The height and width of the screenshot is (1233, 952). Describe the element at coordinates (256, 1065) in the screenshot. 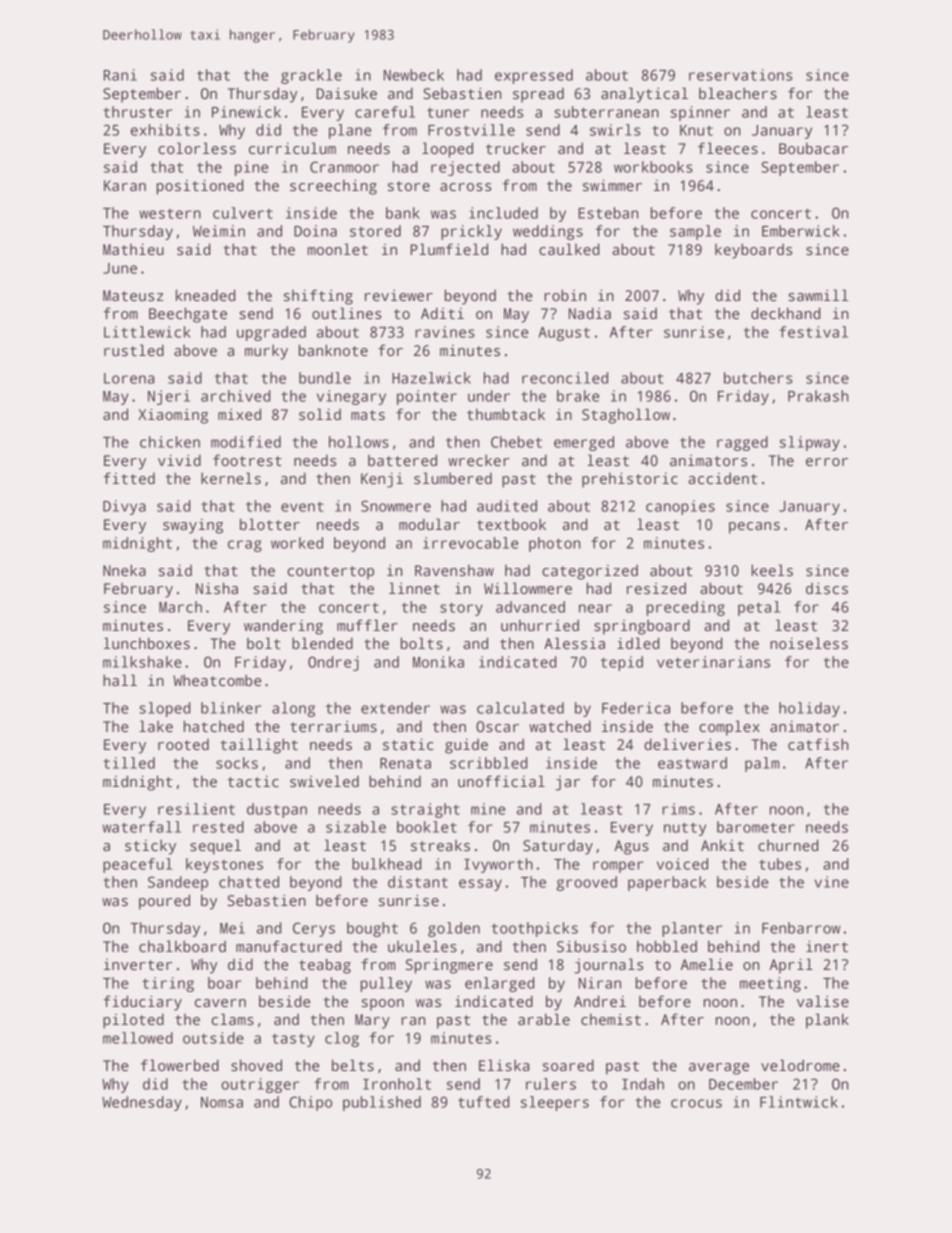

I see `shoved` at that location.
